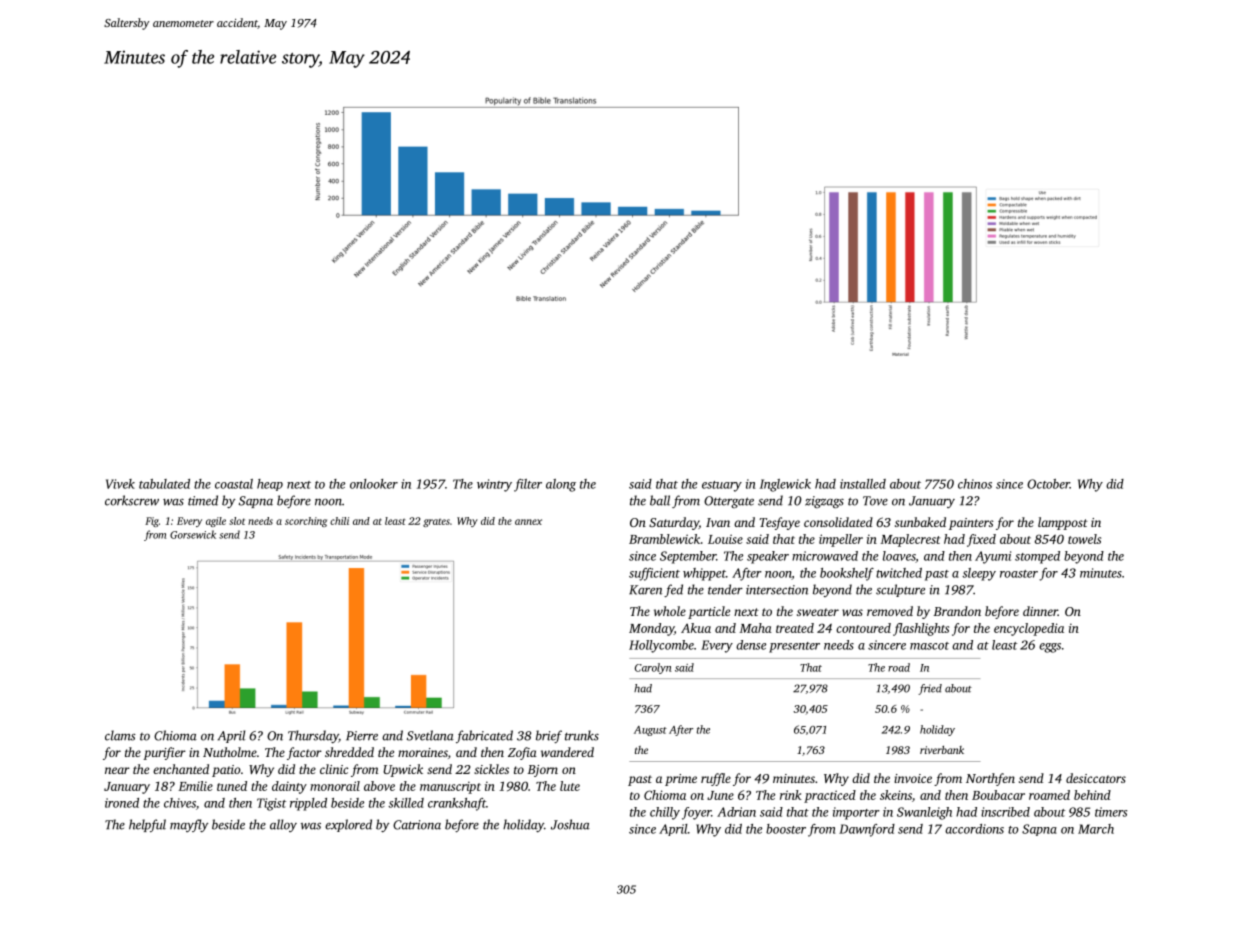 The height and width of the image is (952, 1233). What do you see at coordinates (910, 540) in the image?
I see `Maplecrest` at bounding box center [910, 540].
